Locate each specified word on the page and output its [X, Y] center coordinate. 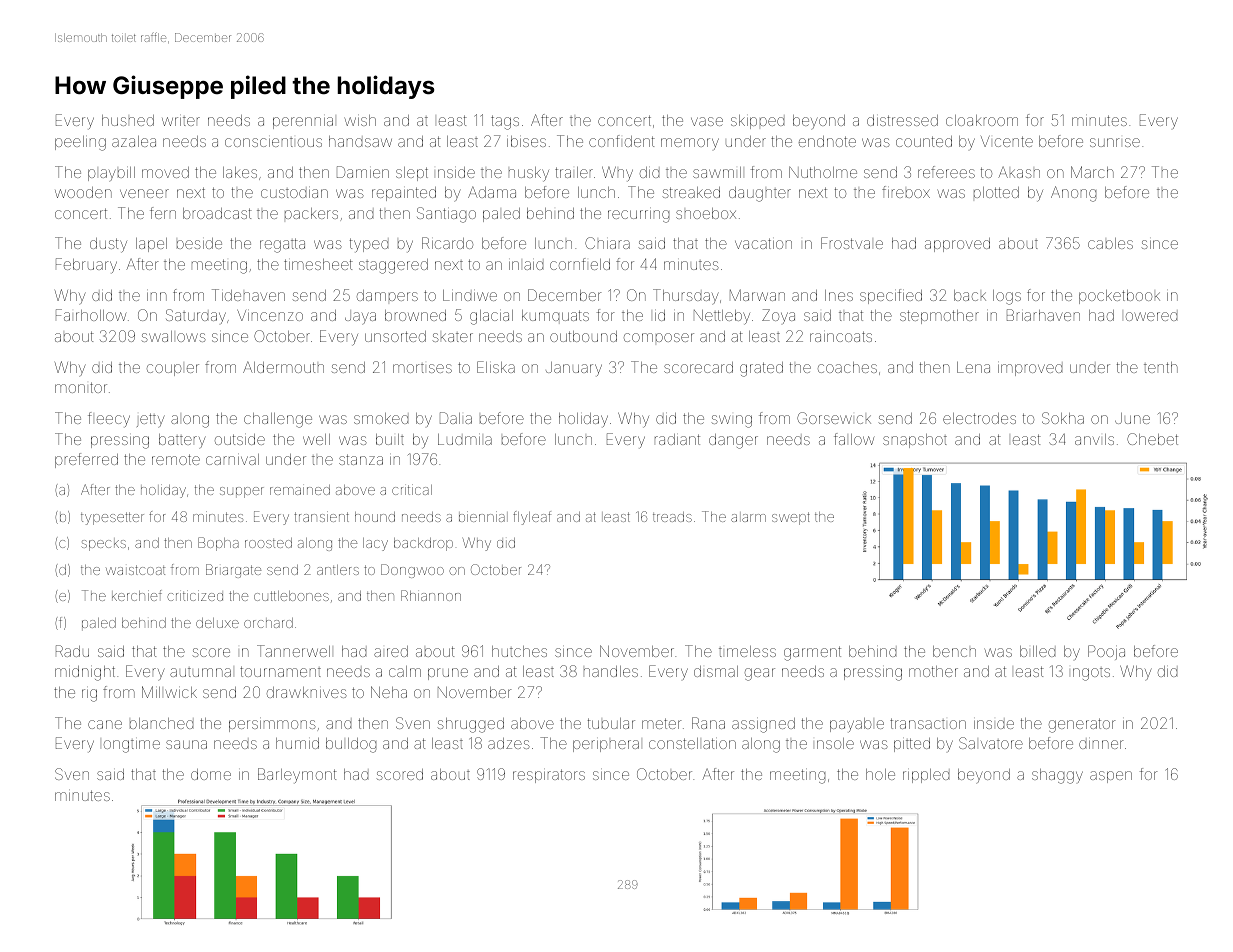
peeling [80, 143]
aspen [1111, 777]
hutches [519, 651]
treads [672, 517]
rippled [926, 776]
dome [211, 774]
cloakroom [982, 120]
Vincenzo [270, 315]
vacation [763, 243]
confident [622, 141]
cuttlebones [291, 596]
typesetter [112, 518]
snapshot [915, 441]
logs [1007, 297]
